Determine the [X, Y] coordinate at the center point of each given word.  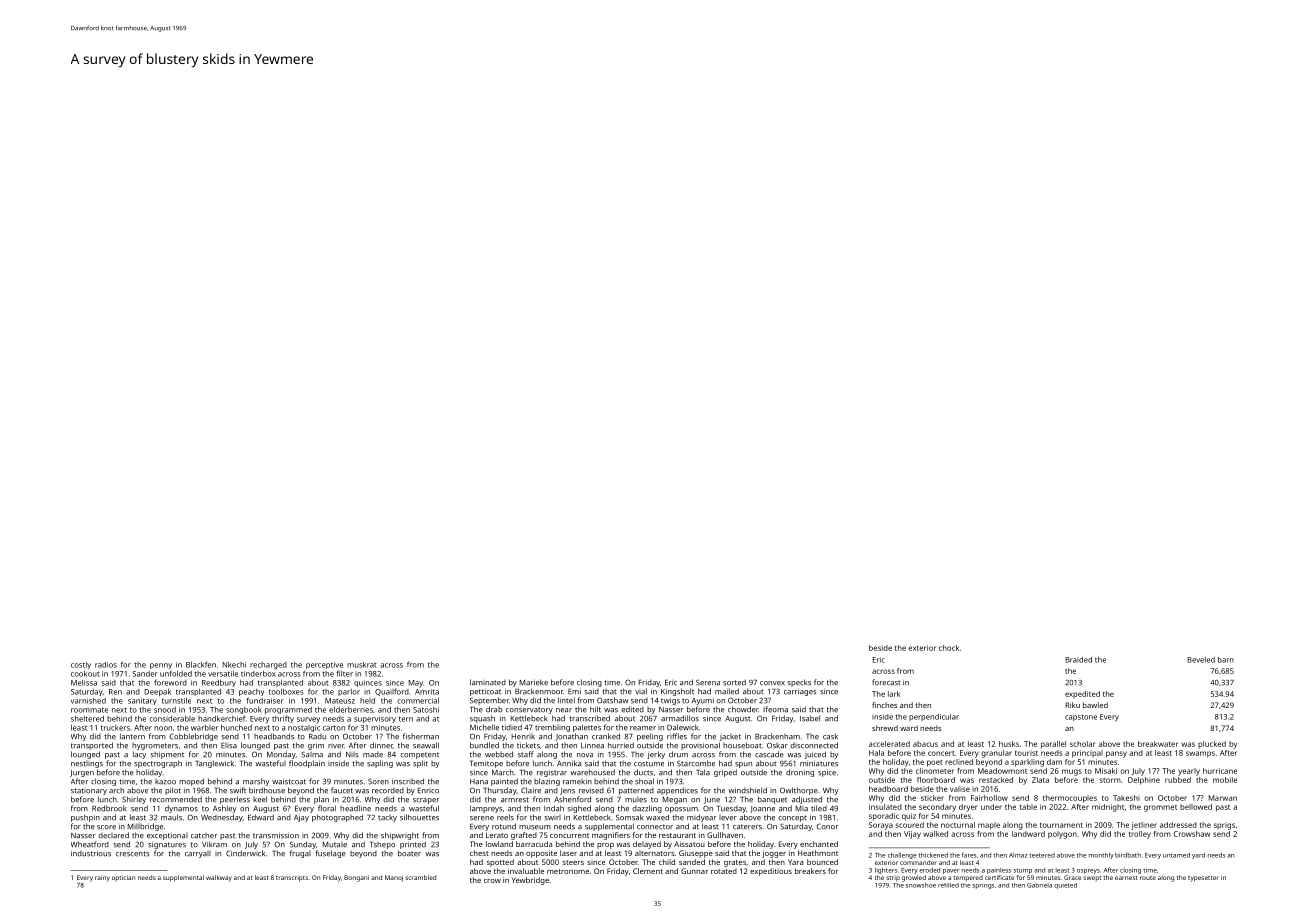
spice [827, 773]
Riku [1072, 705]
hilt [595, 709]
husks [1009, 744]
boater [409, 853]
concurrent [569, 835]
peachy [251, 692]
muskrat [362, 665]
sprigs [1224, 826]
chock [949, 648]
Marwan [1222, 798]
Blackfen [201, 664]
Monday [281, 755]
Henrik [523, 737]
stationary [89, 791]
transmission [276, 836]
